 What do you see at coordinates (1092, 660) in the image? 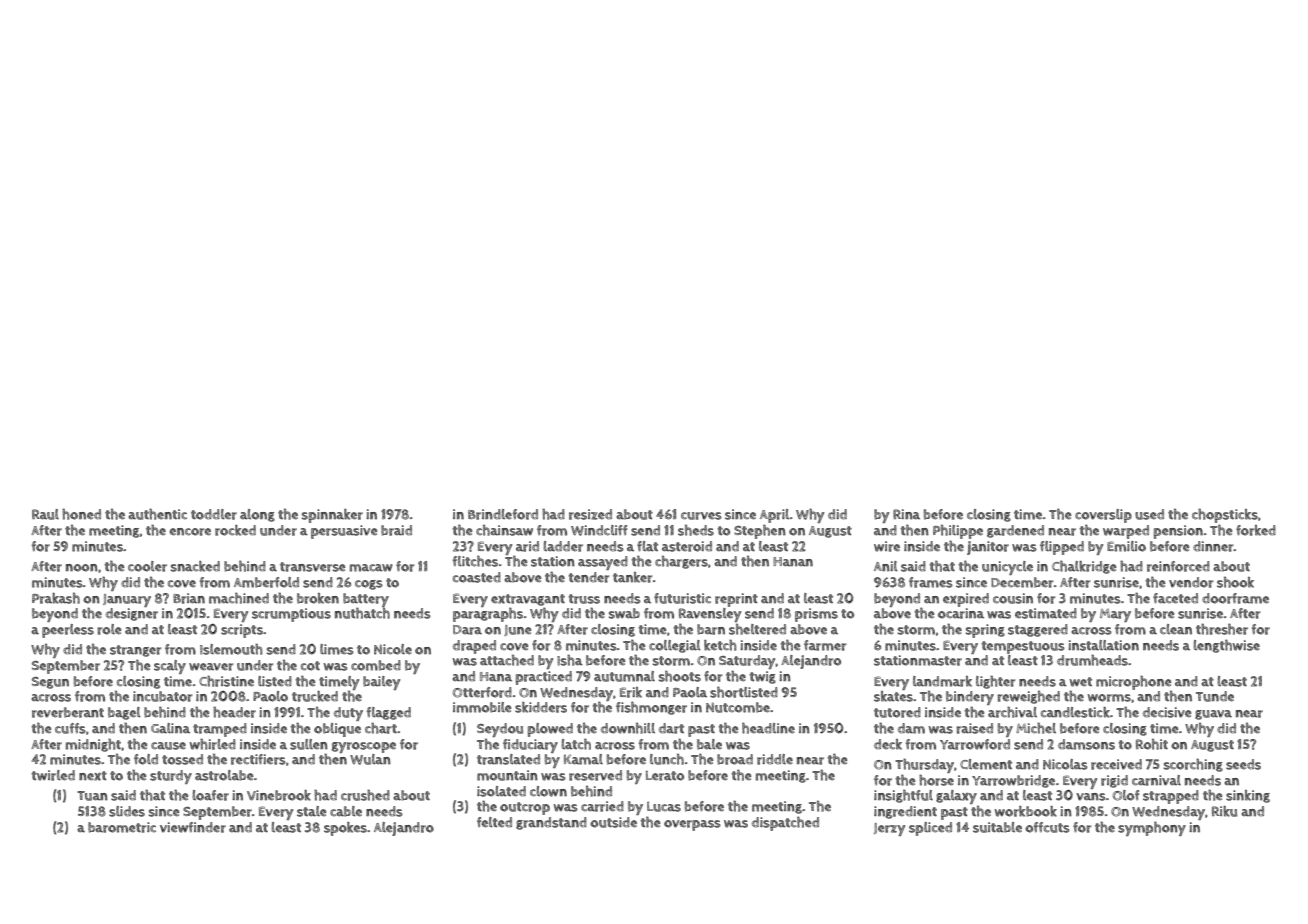
I see `drumheads` at bounding box center [1092, 660].
